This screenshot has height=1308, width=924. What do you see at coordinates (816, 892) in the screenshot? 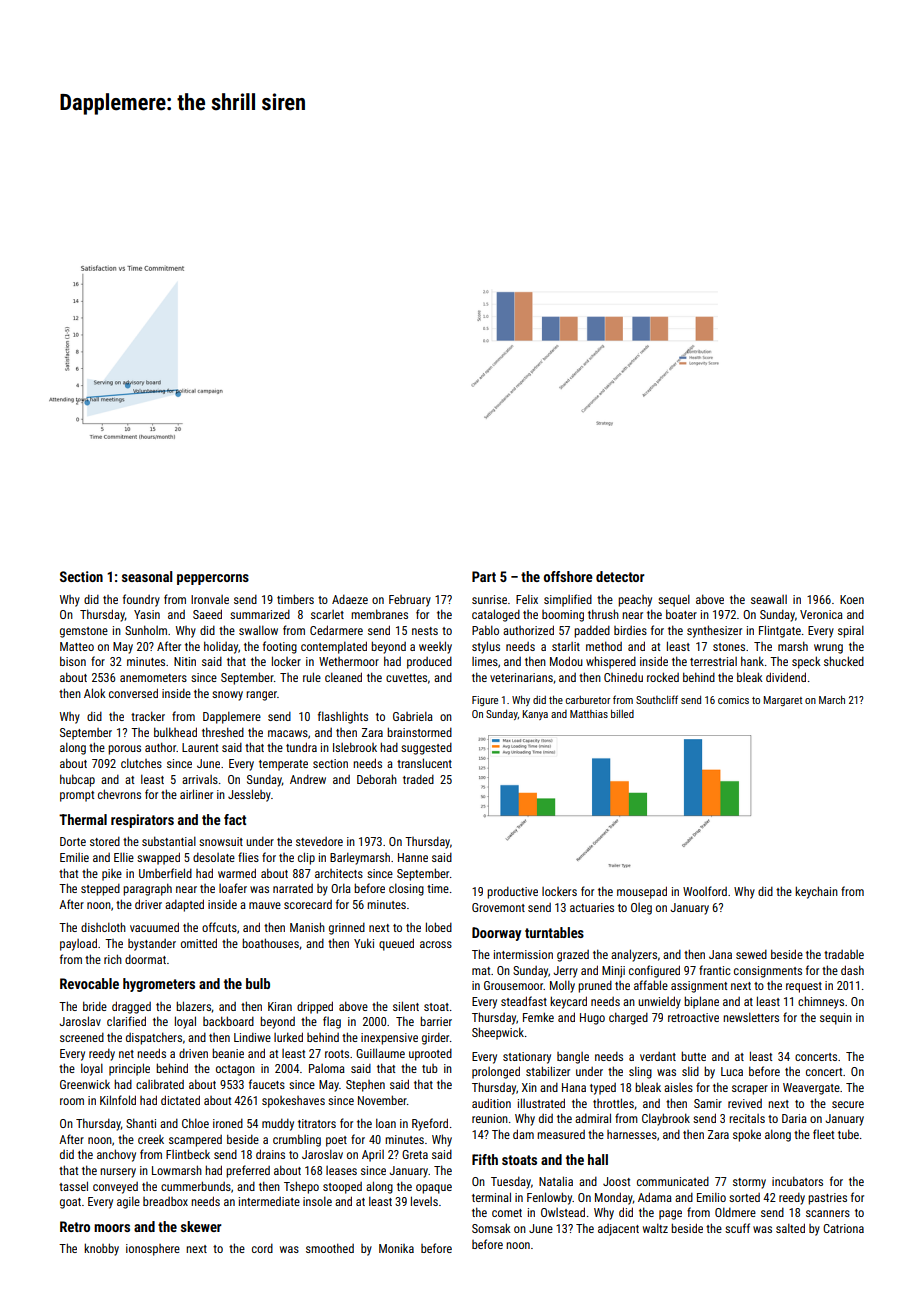
I see `keychain` at bounding box center [816, 892].
